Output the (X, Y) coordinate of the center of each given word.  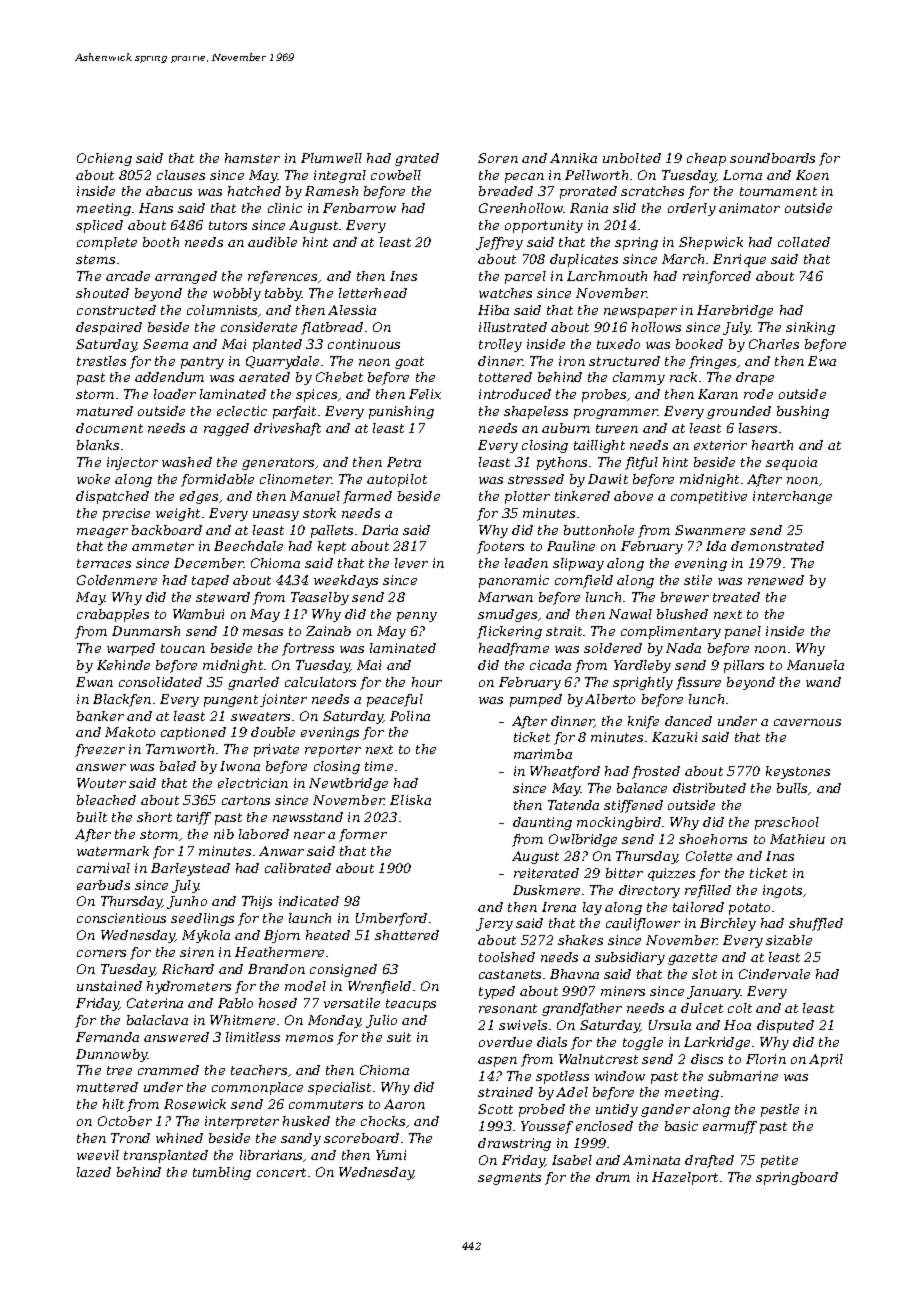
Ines (403, 276)
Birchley (728, 924)
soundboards (772, 158)
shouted (102, 293)
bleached (106, 800)
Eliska (410, 800)
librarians (271, 1155)
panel (743, 632)
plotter (527, 497)
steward (223, 597)
